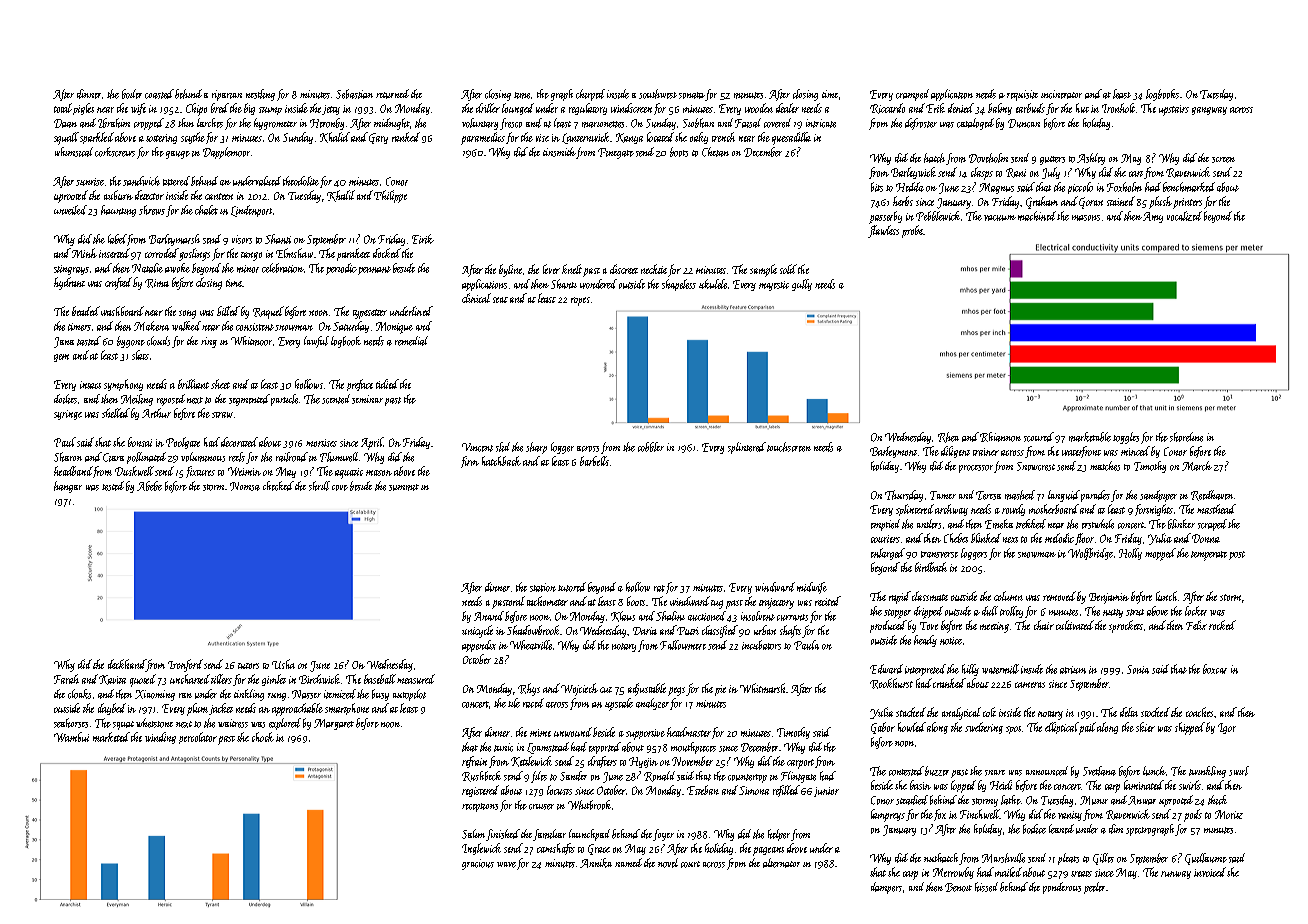 This screenshot has height=924, width=1308. What do you see at coordinates (1158, 496) in the screenshot?
I see `sandpiper` at bounding box center [1158, 496].
